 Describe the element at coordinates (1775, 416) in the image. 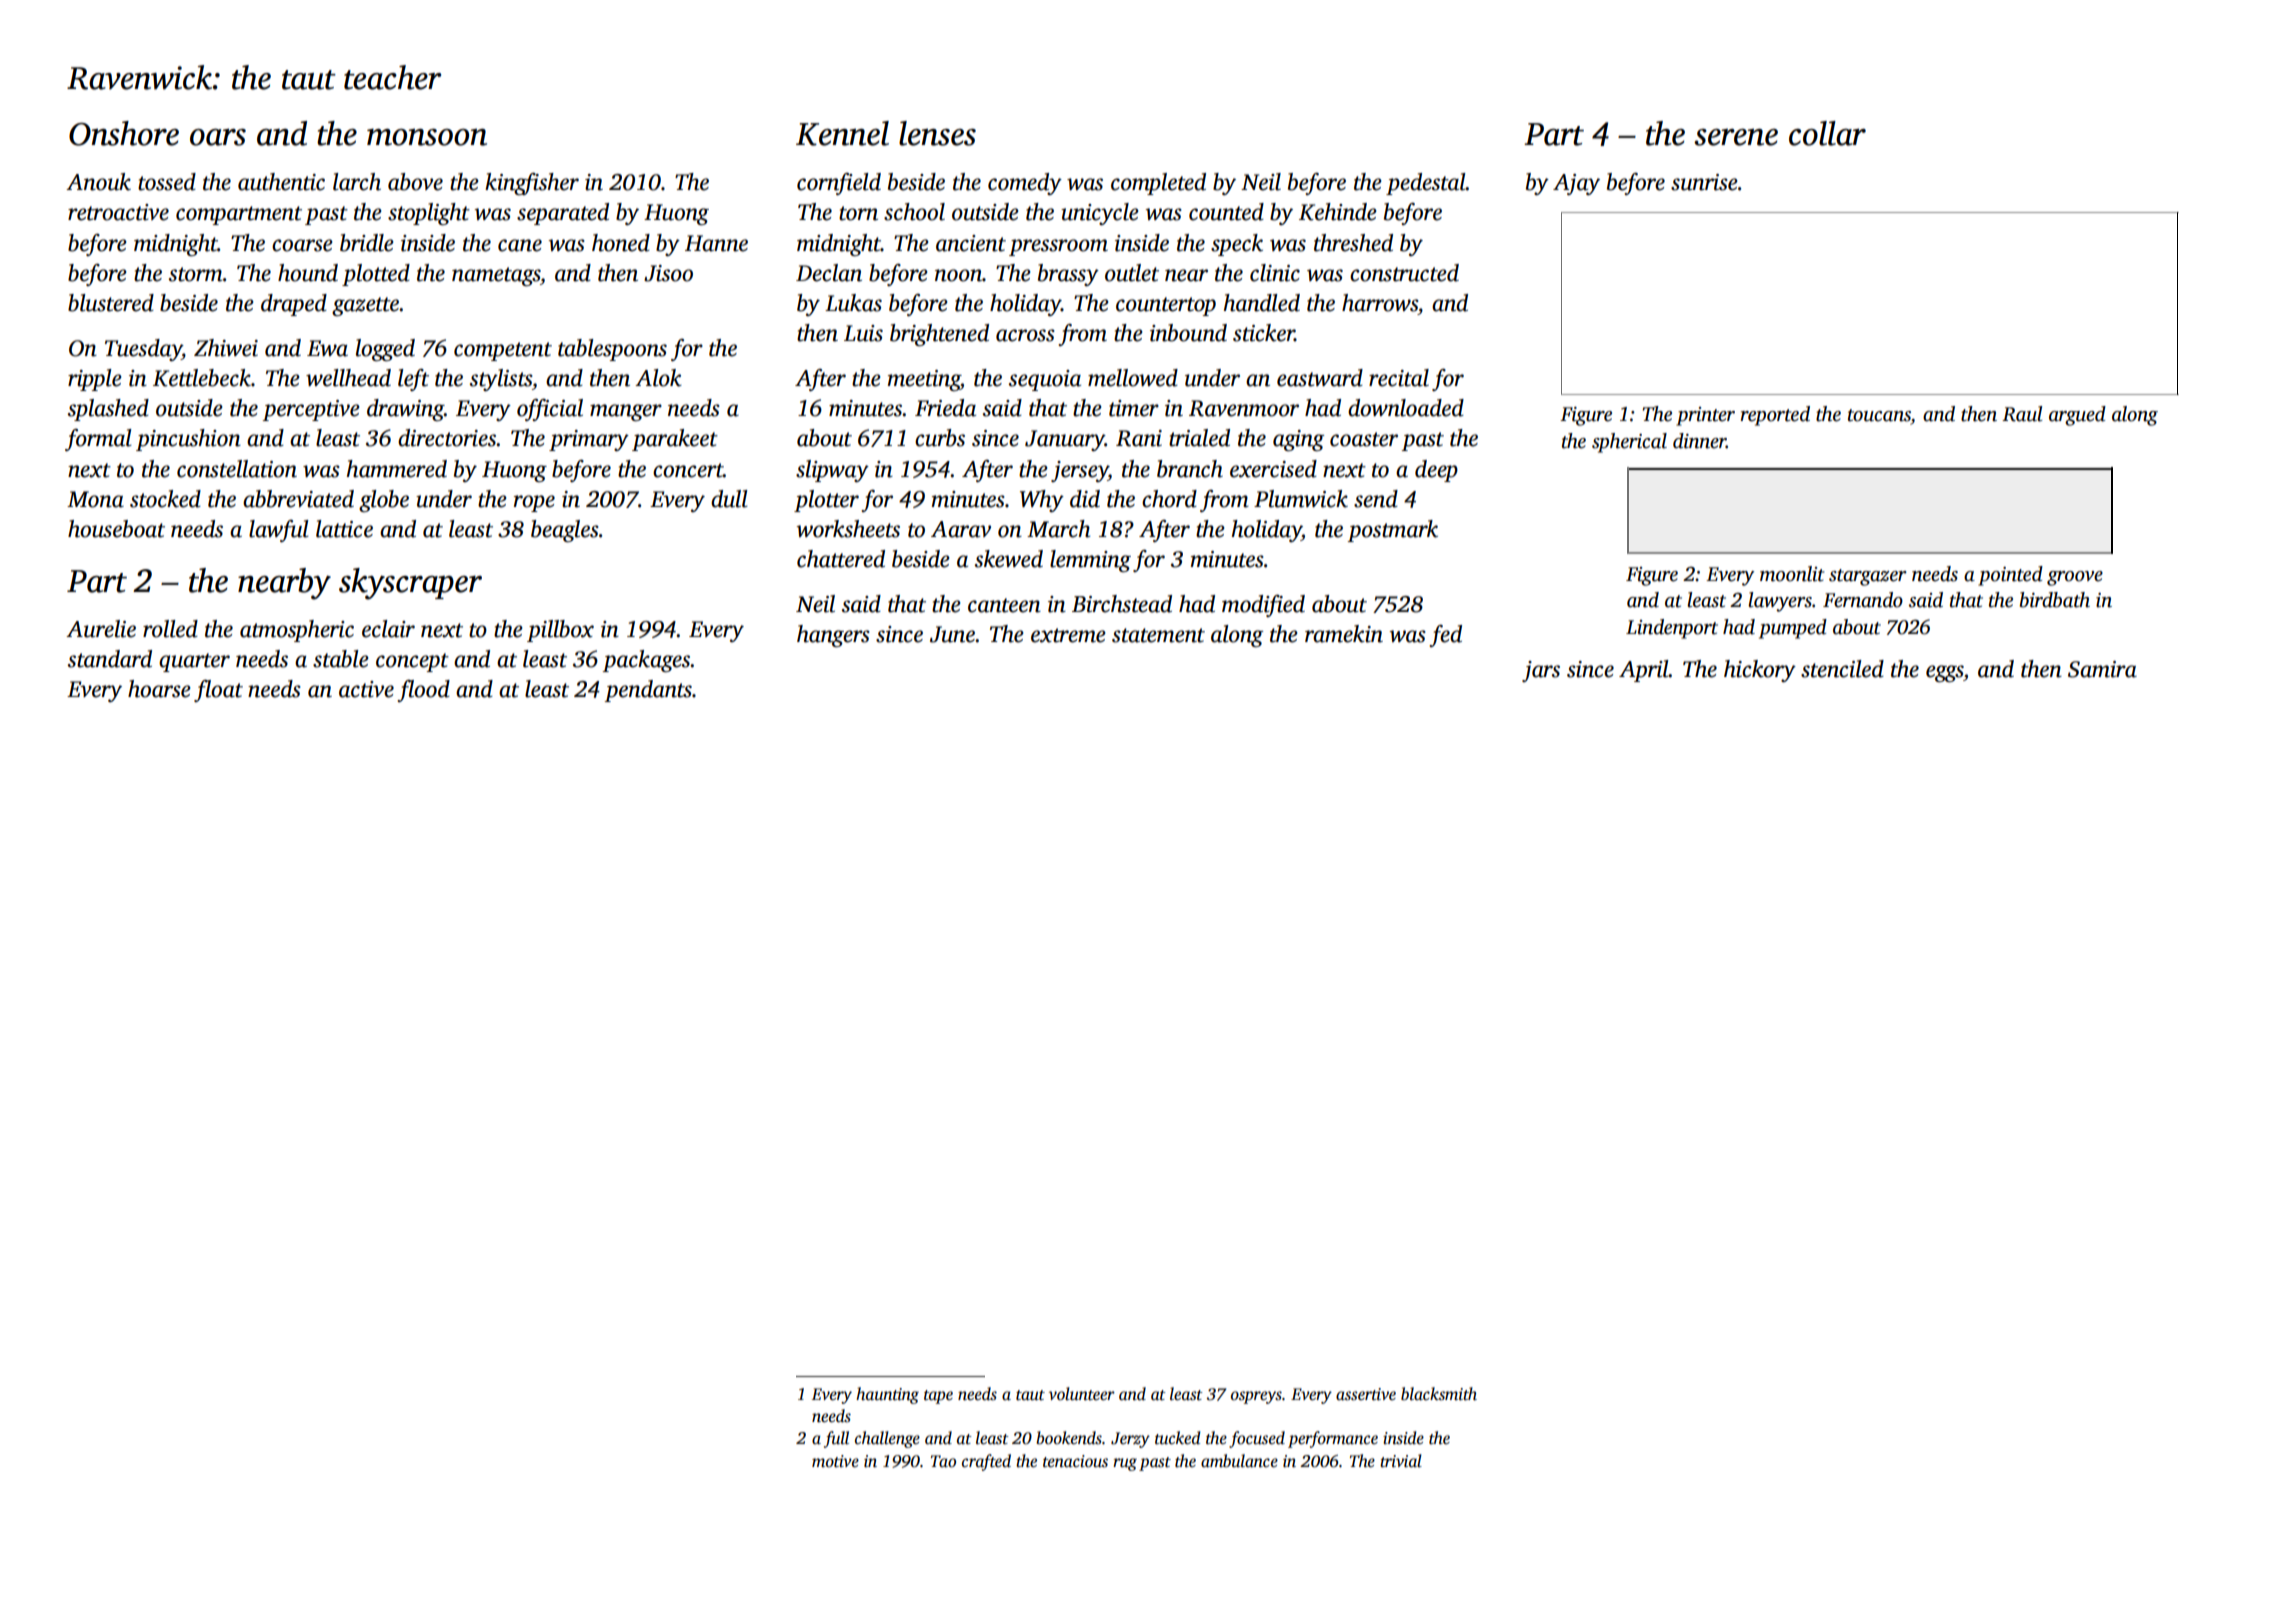

I see `reported` at that location.
